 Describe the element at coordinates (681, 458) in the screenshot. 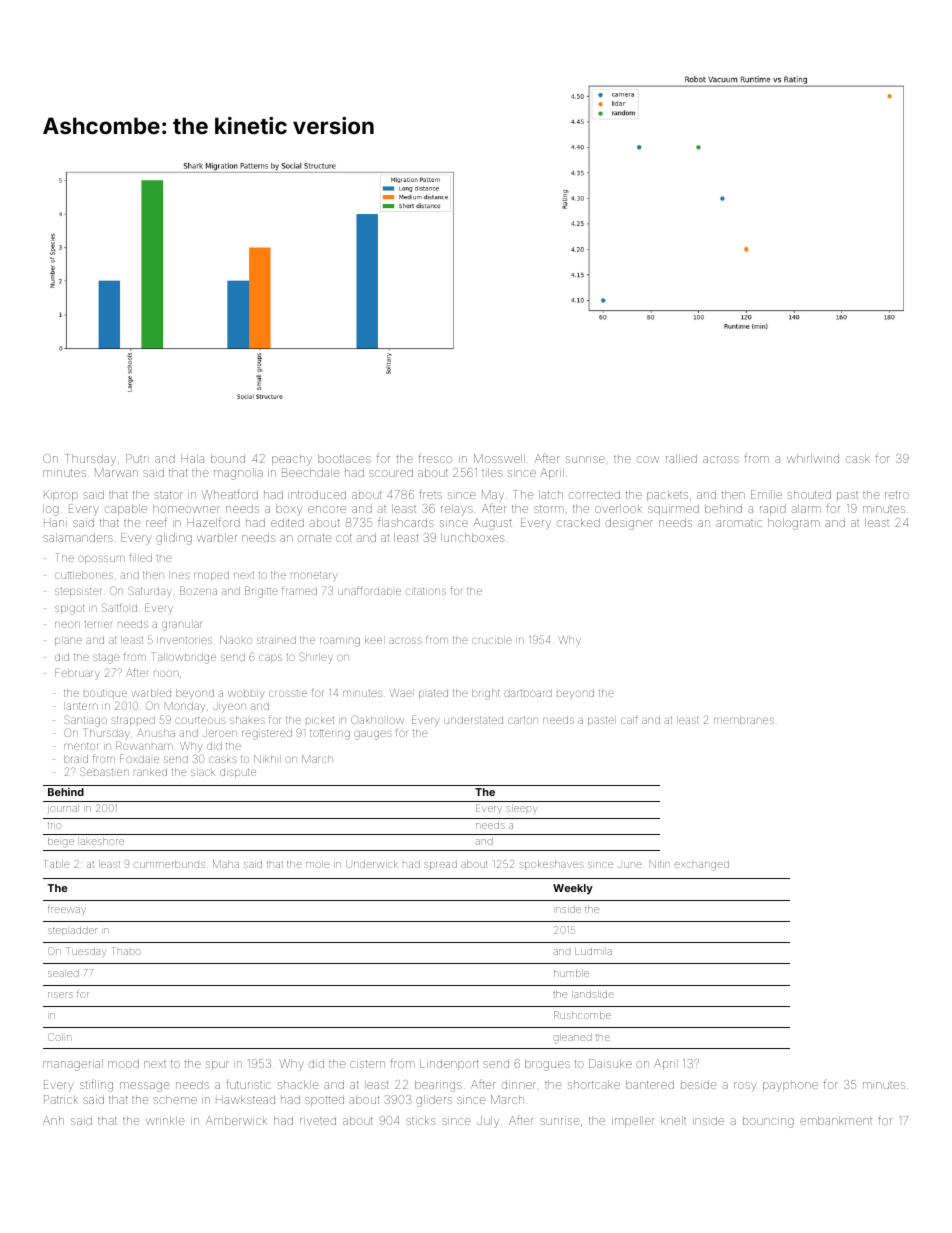

I see `rallied` at that location.
